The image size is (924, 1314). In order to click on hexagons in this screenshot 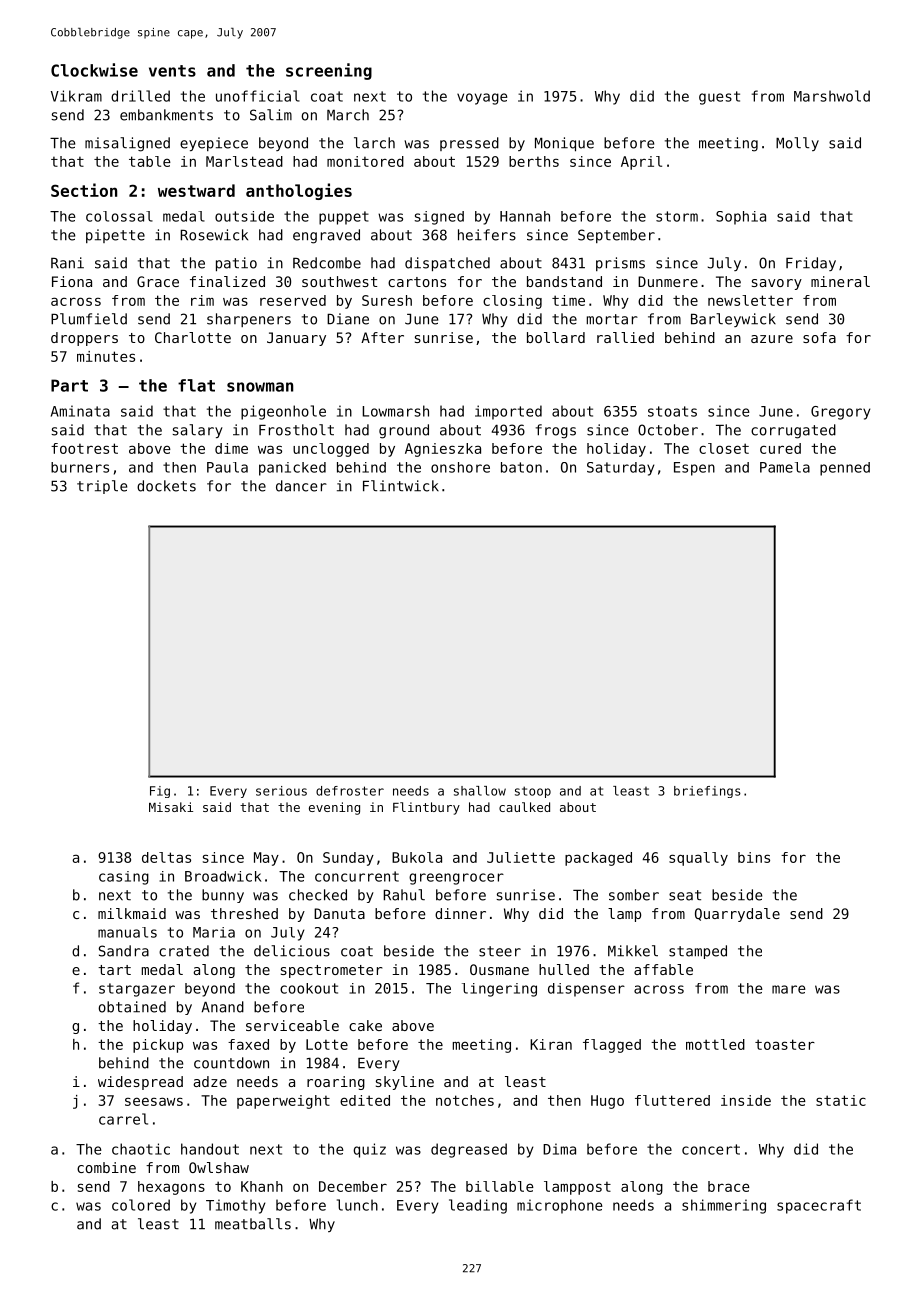, I will do `click(171, 1188)`.
